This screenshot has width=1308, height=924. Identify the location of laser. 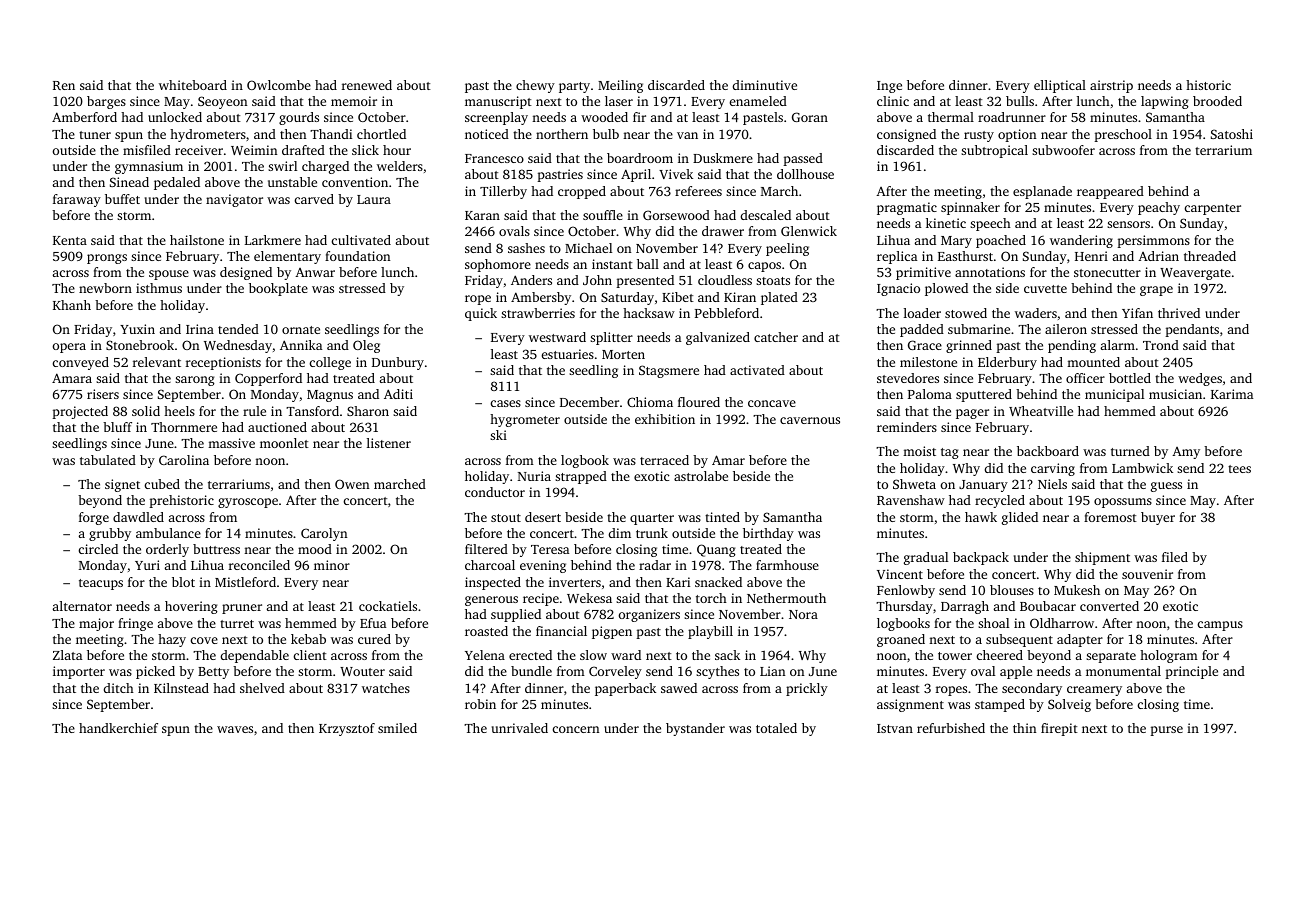
(619, 101).
